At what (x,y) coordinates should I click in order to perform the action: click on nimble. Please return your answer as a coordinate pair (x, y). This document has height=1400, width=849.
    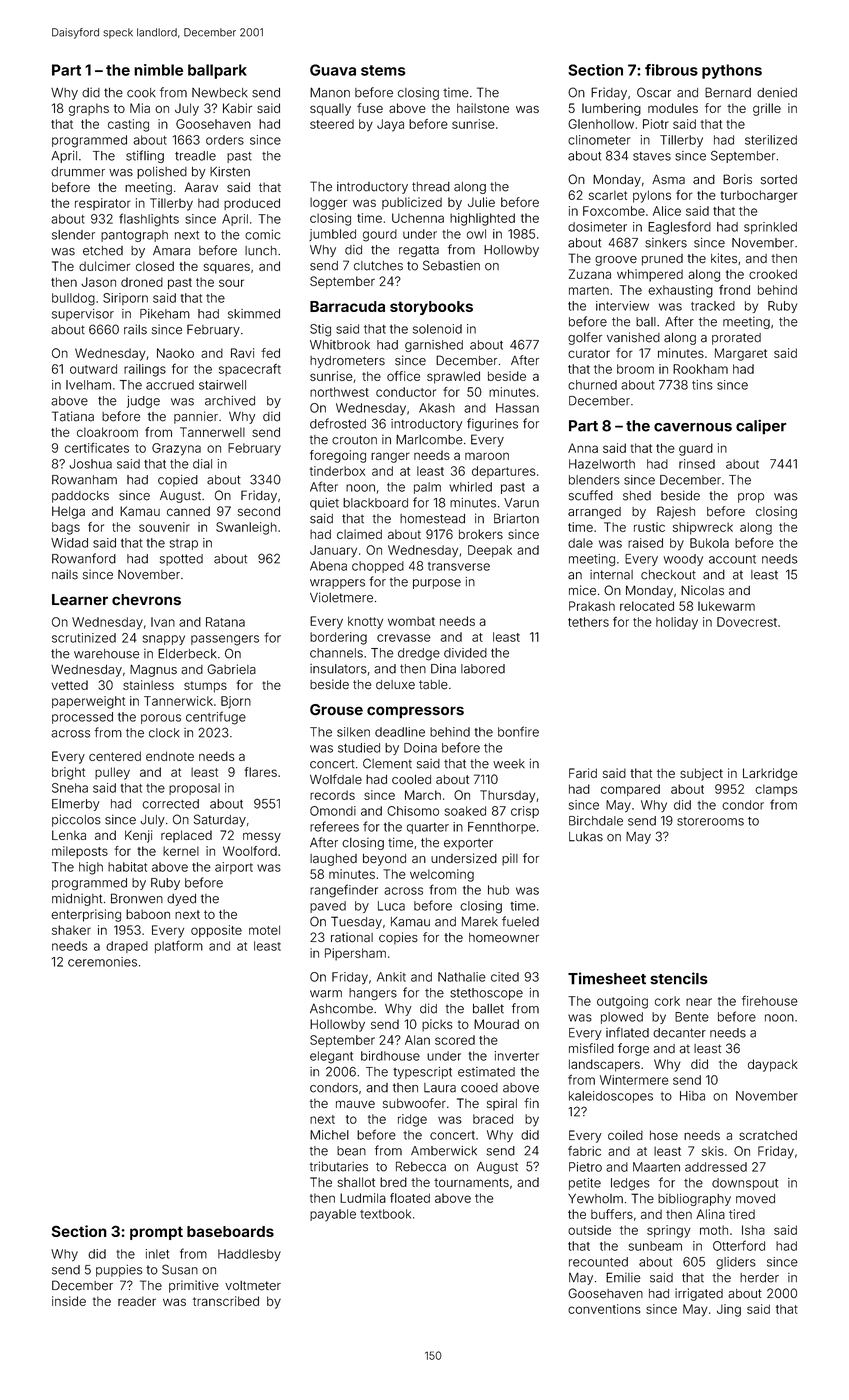
    Looking at the image, I should click on (158, 70).
